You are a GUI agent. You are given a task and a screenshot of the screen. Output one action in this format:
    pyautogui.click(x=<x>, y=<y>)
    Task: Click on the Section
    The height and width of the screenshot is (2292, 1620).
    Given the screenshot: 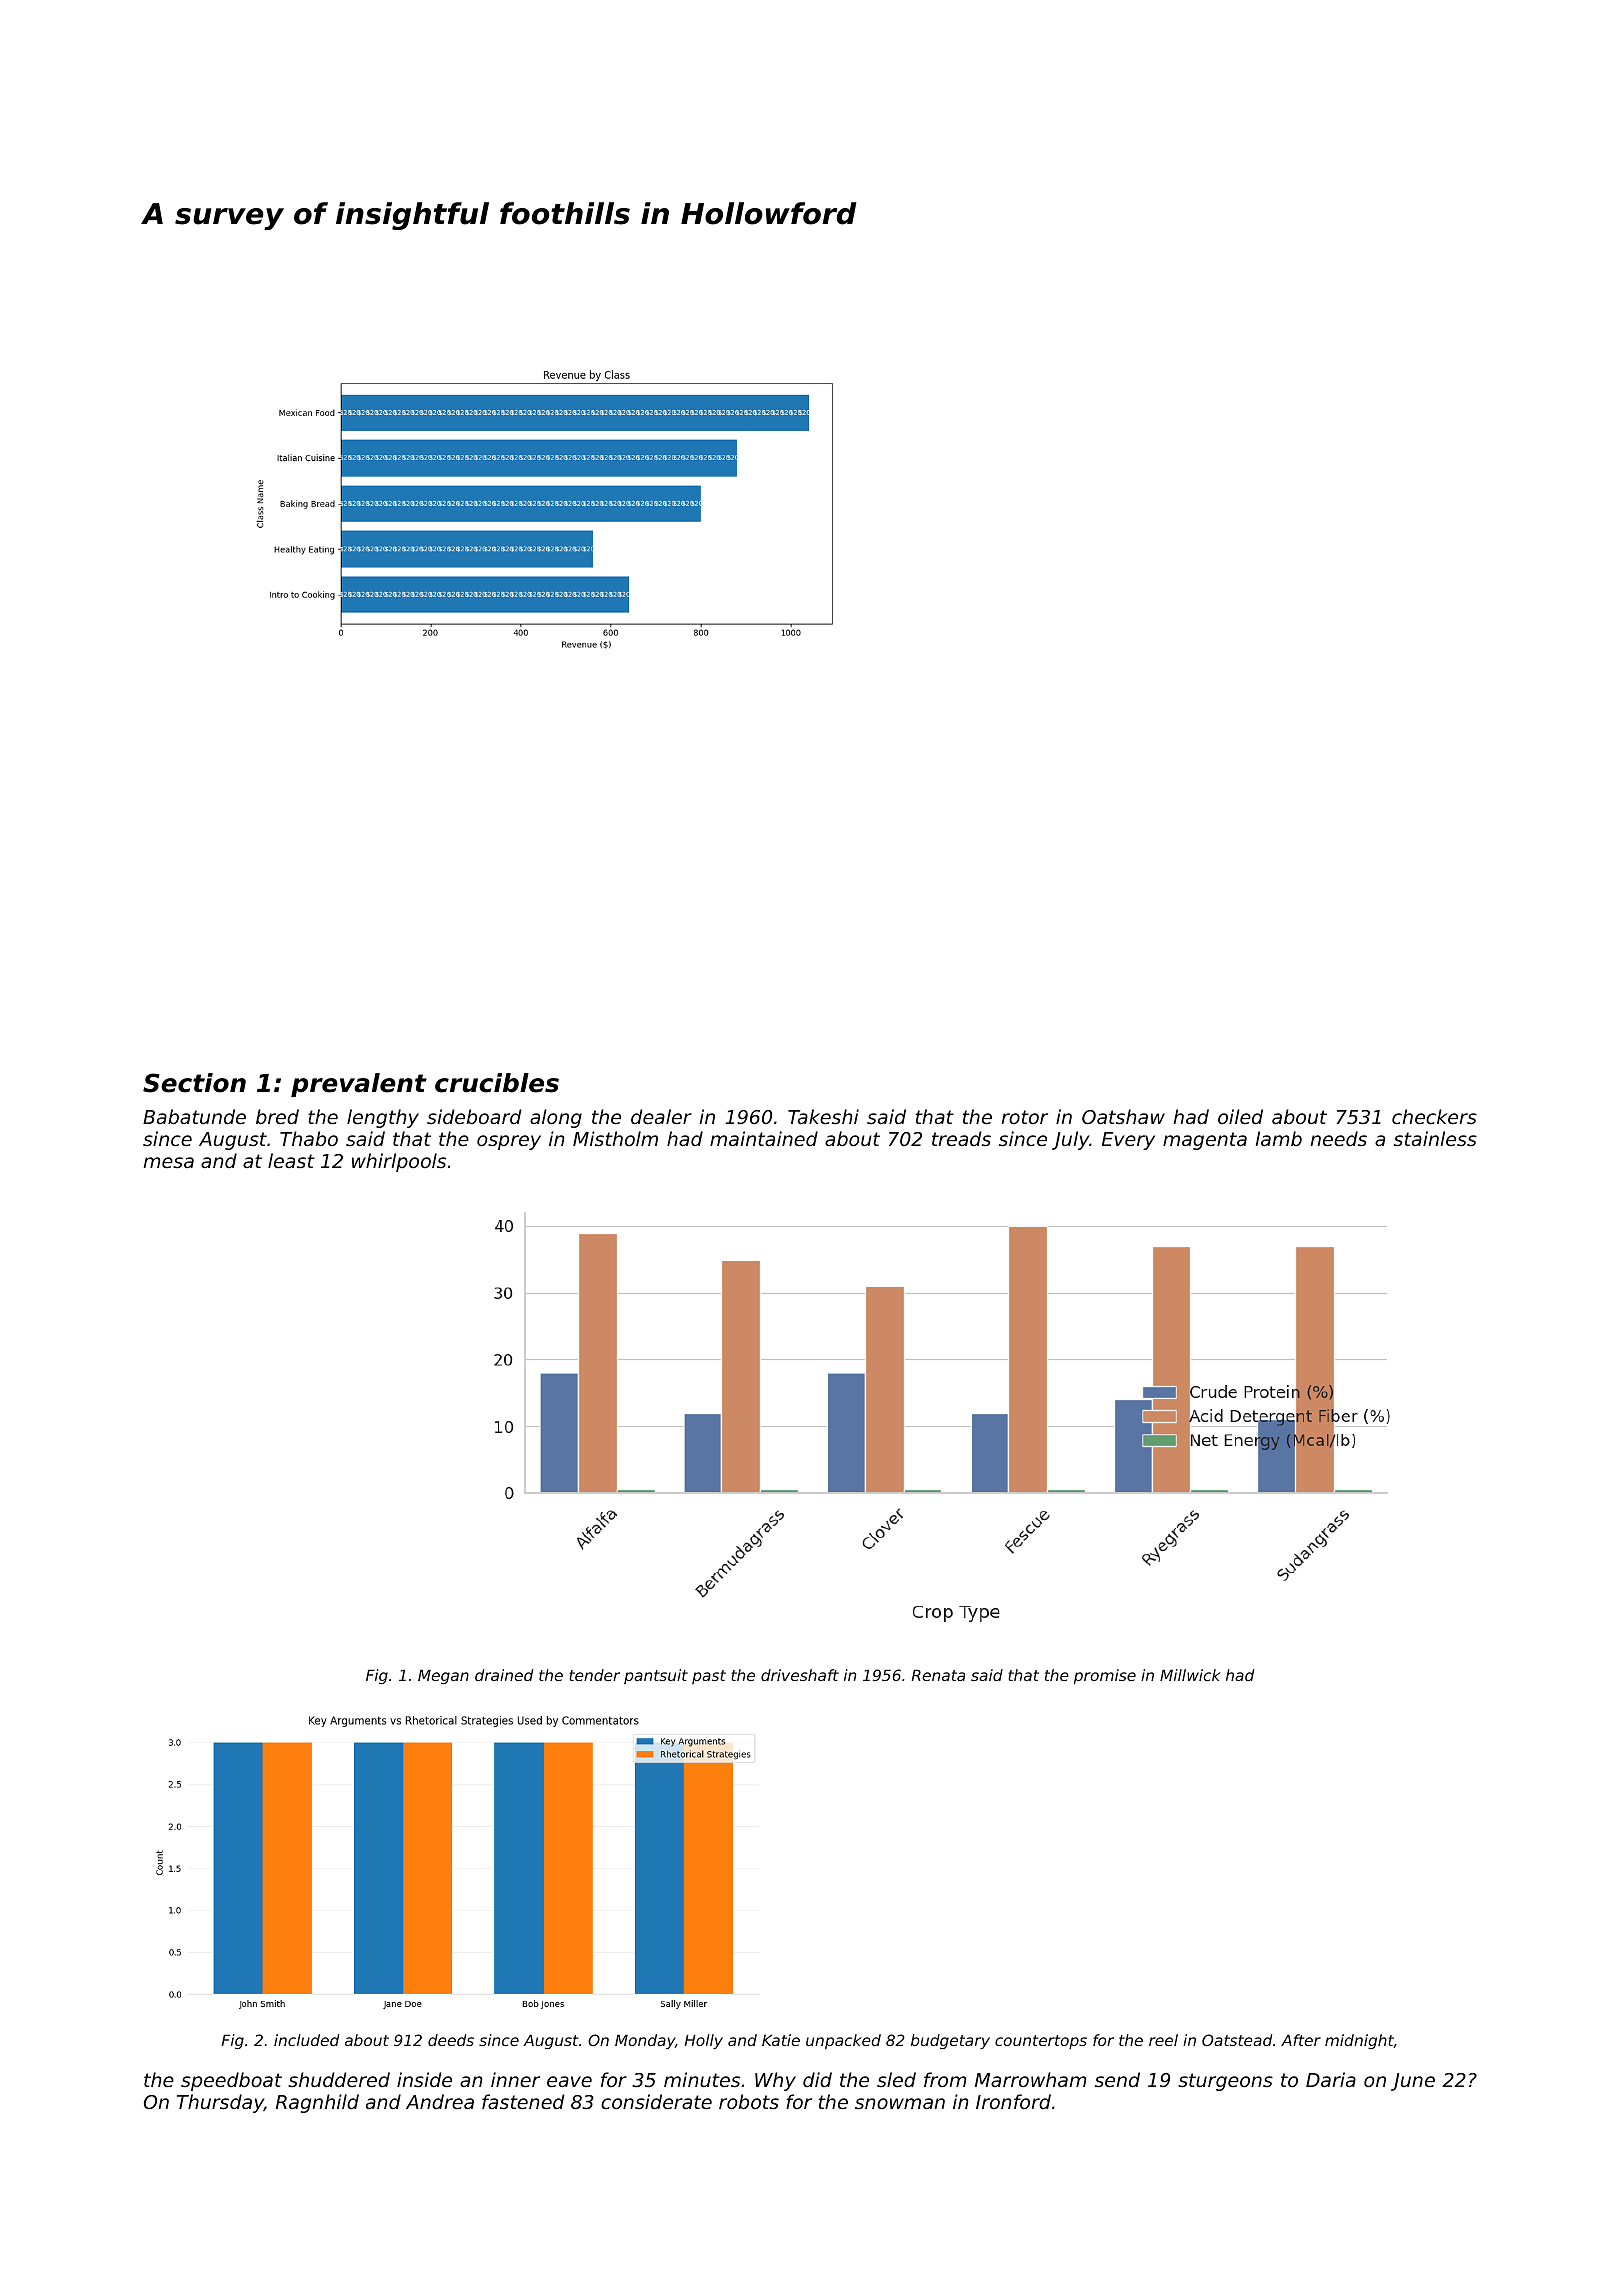 What is the action you would take?
    pyautogui.click(x=194, y=1083)
